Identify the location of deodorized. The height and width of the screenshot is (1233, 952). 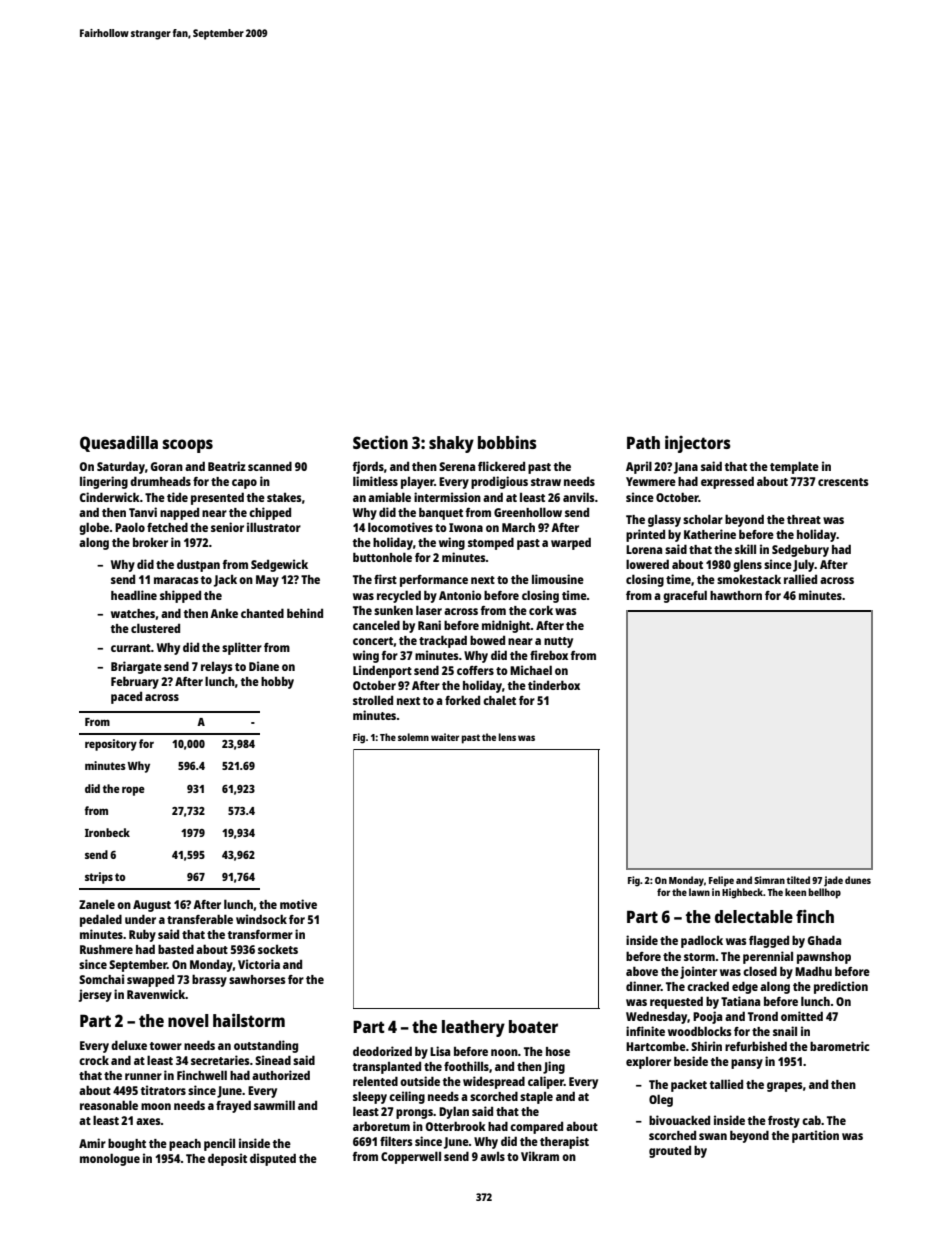
(382, 1051).
